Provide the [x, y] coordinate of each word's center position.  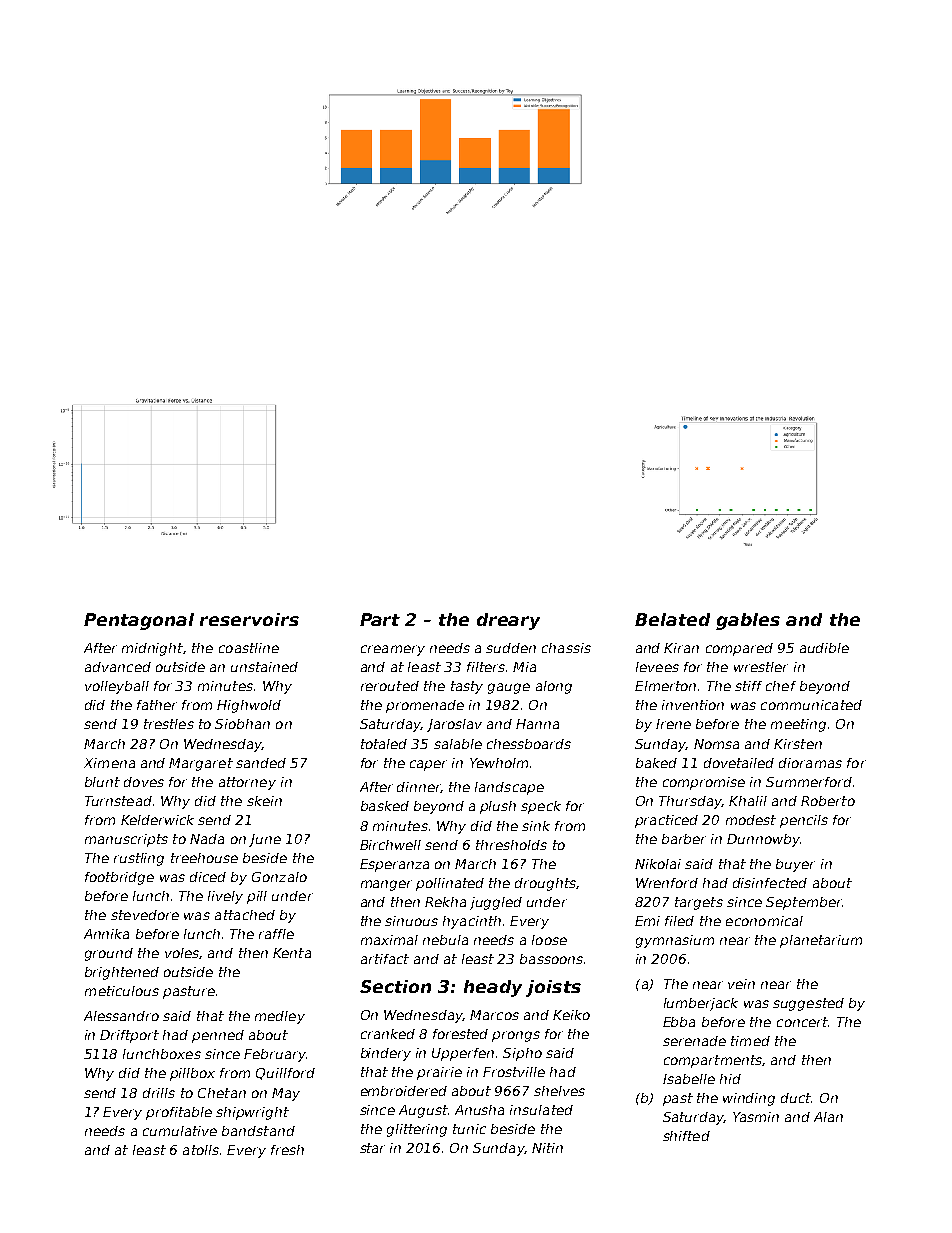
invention [693, 705]
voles [182, 953]
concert [802, 1022]
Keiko [571, 1015]
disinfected [770, 883]
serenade [694, 1041]
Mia [524, 667]
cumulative [180, 1131]
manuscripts [126, 840]
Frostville [514, 1072]
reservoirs [249, 619]
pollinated [450, 884]
